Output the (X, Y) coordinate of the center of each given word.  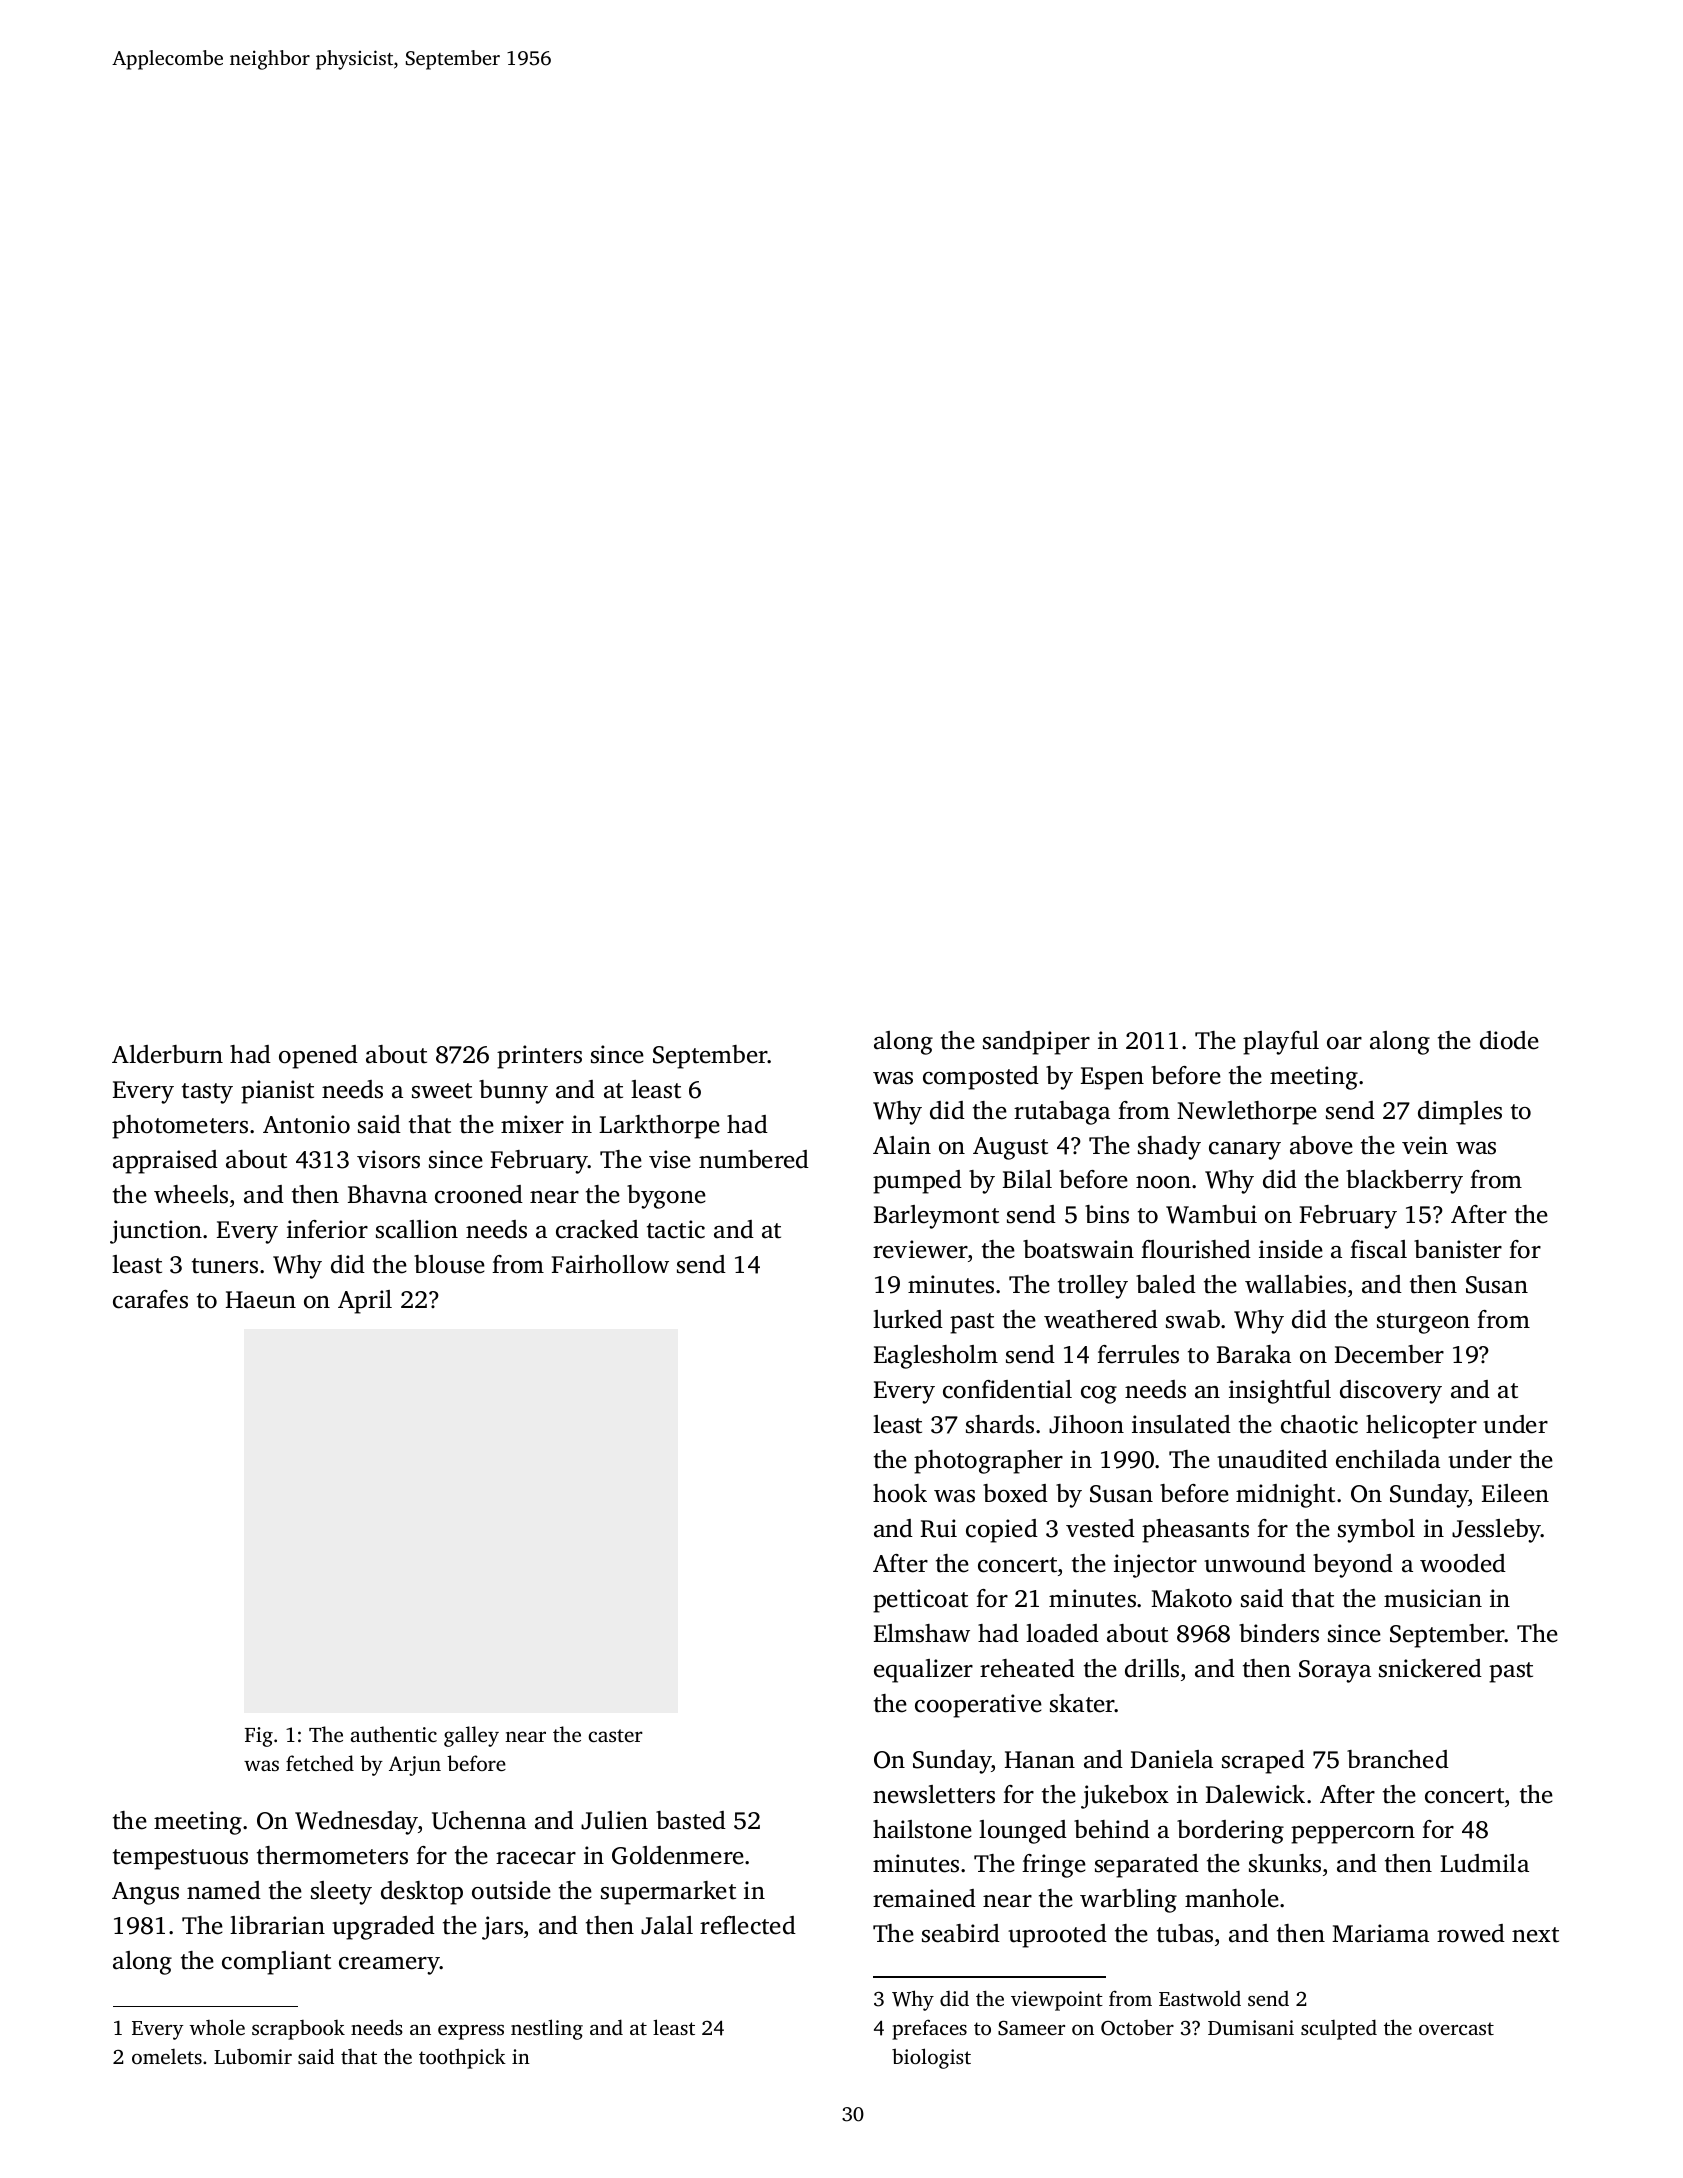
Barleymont (936, 1217)
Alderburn (167, 1054)
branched (1398, 1759)
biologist (931, 2058)
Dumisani (1251, 2027)
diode (1509, 1040)
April (365, 1302)
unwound (1255, 1563)
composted (981, 1078)
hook (900, 1493)
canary (1245, 1151)
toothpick (462, 2058)
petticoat (920, 1601)
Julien (614, 1820)
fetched (320, 1763)
